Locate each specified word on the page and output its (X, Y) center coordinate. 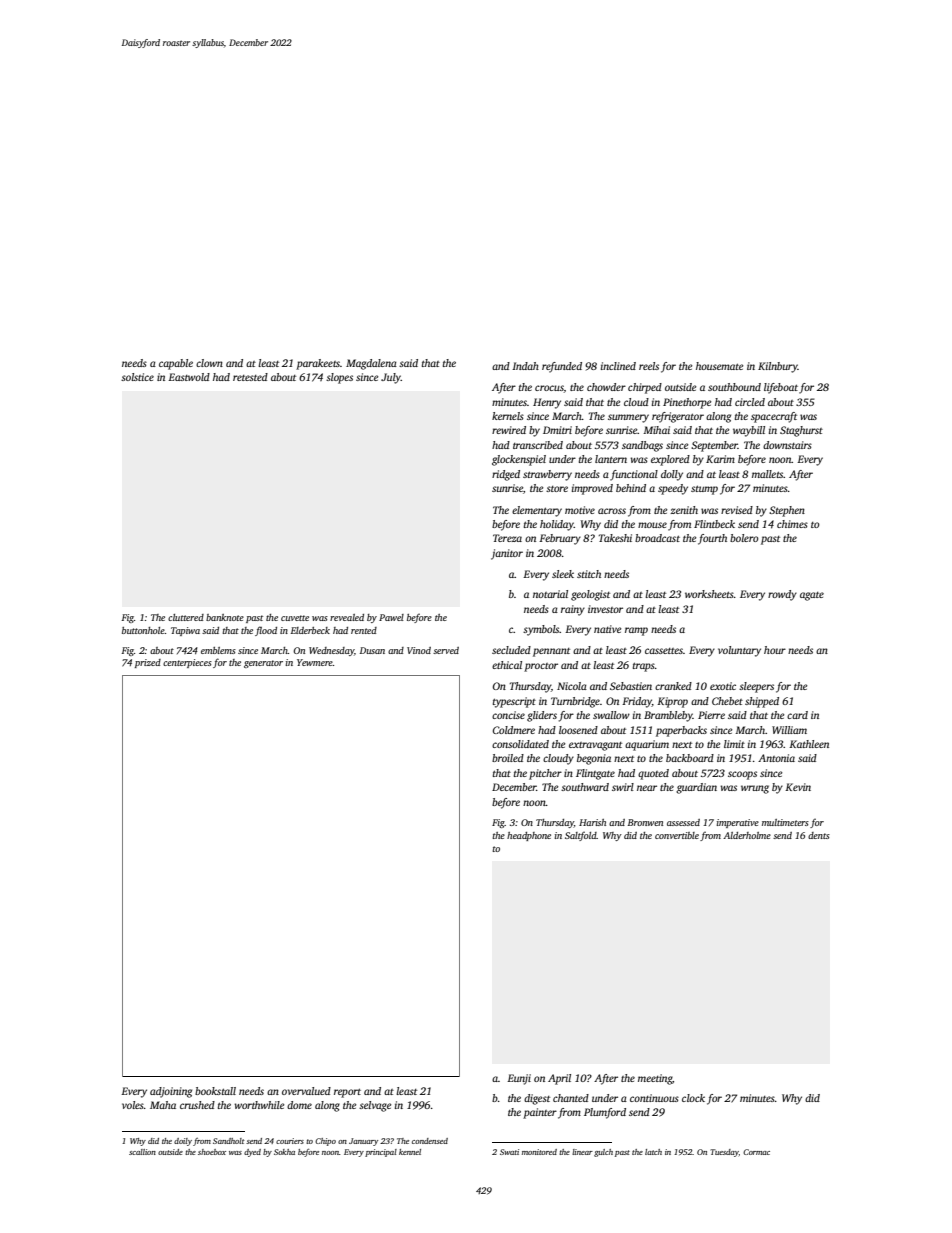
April (559, 1079)
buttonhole (143, 630)
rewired (509, 430)
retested (250, 377)
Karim (720, 459)
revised (737, 510)
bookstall (215, 1091)
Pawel (391, 617)
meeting (655, 1079)
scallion (142, 1152)
